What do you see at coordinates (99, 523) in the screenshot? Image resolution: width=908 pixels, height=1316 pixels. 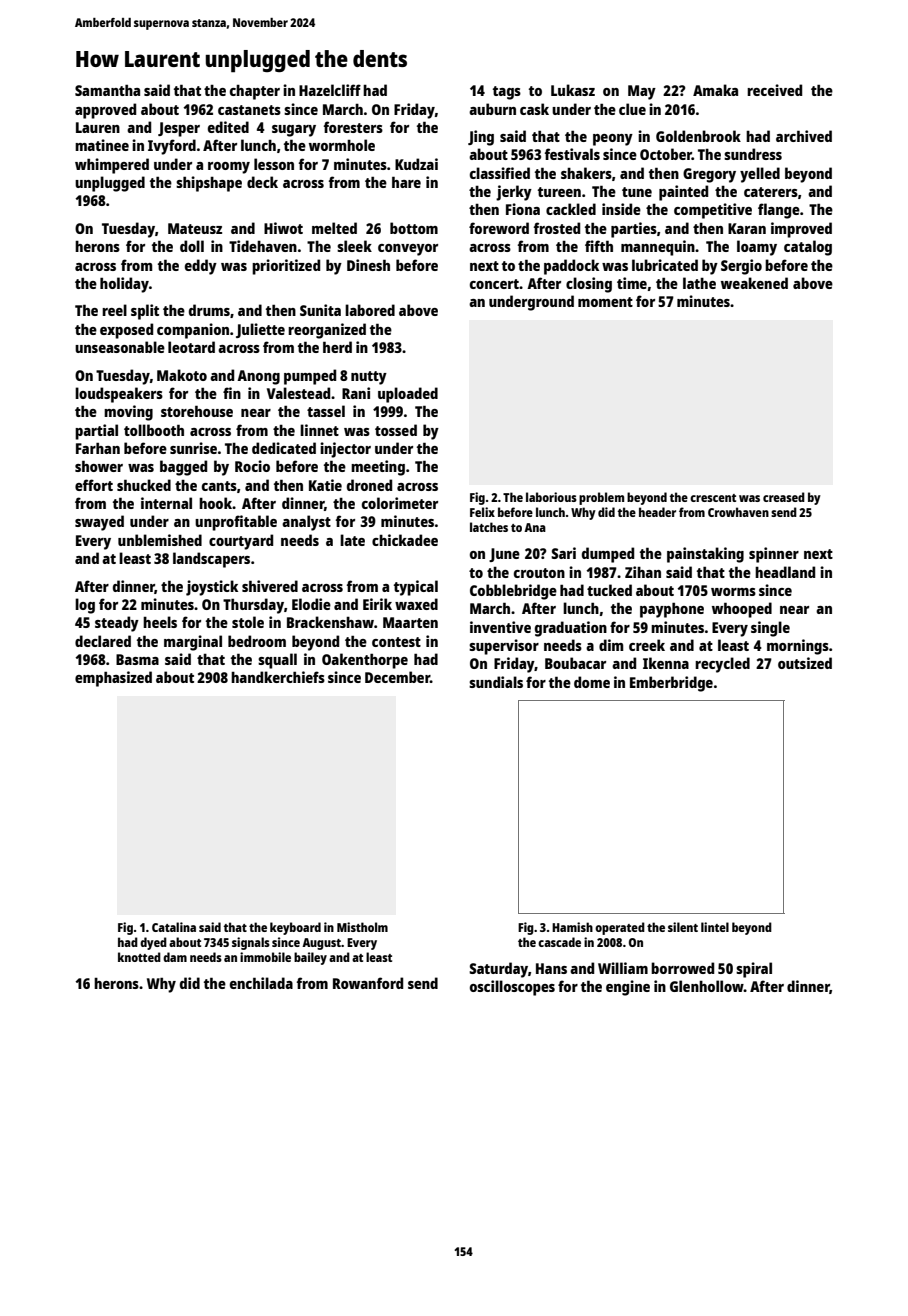 I see `swayed` at bounding box center [99, 523].
